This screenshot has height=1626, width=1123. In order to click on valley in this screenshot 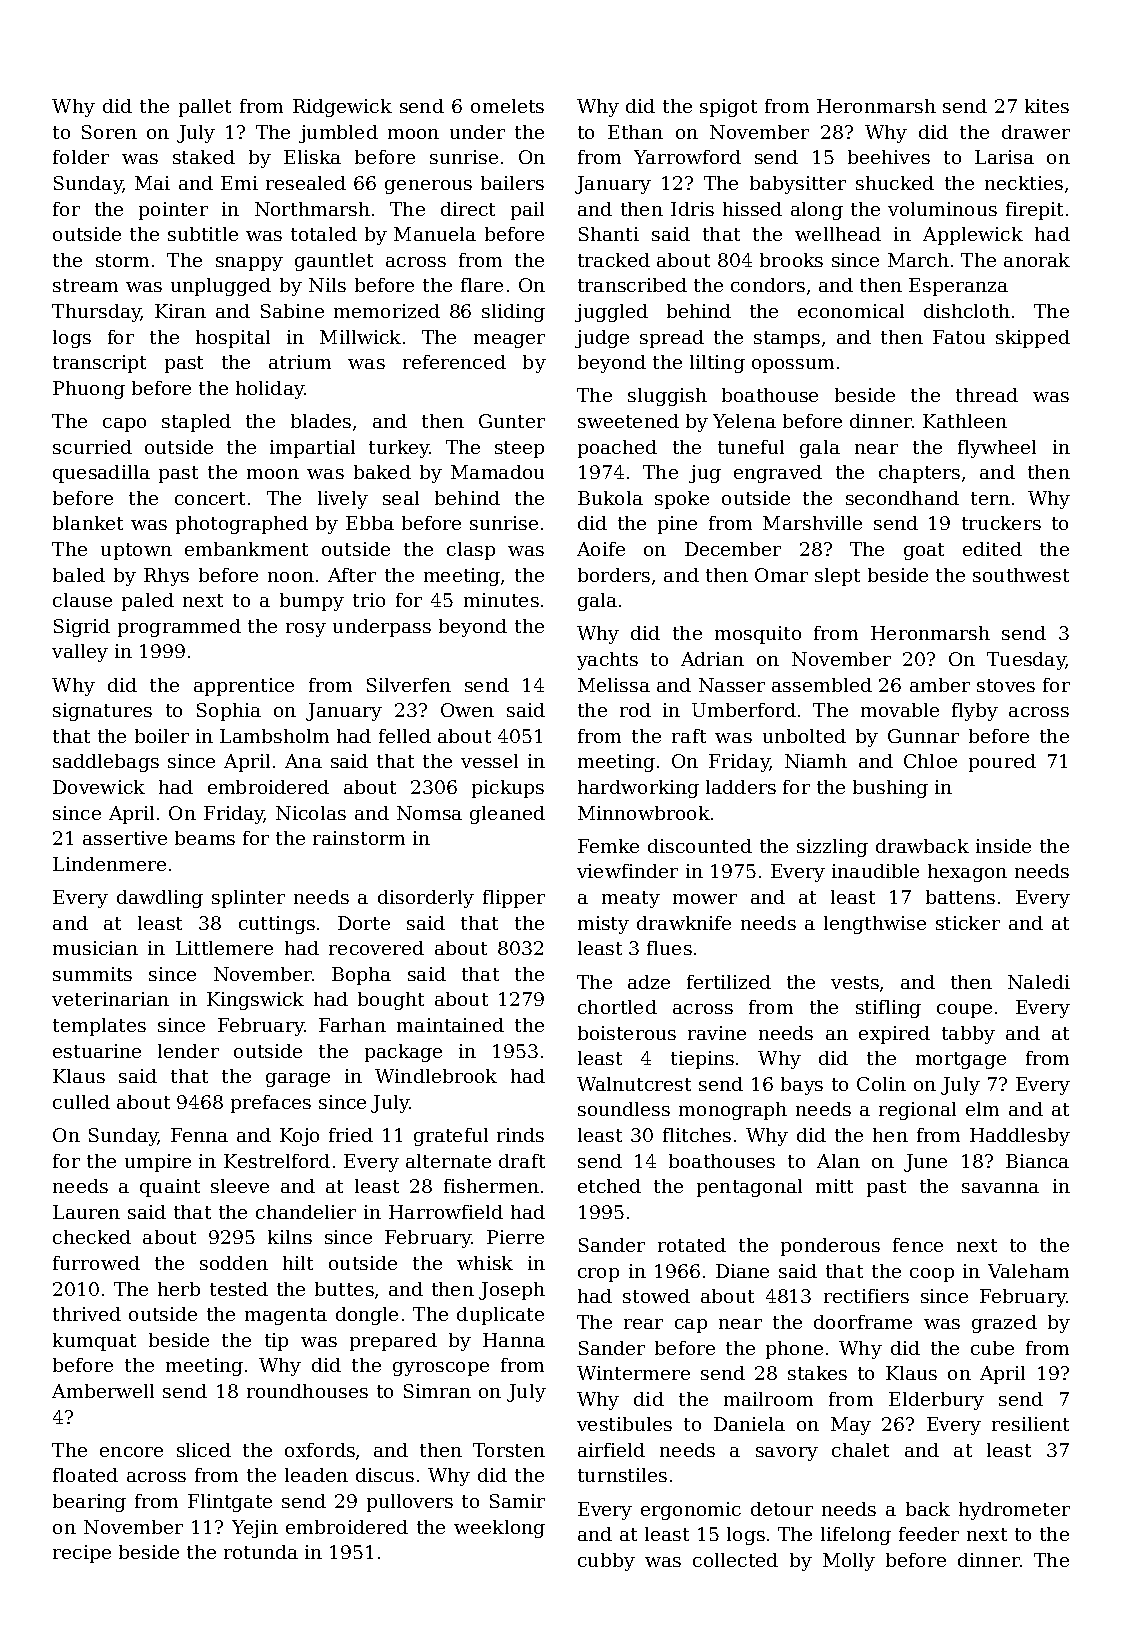, I will do `click(80, 653)`.
